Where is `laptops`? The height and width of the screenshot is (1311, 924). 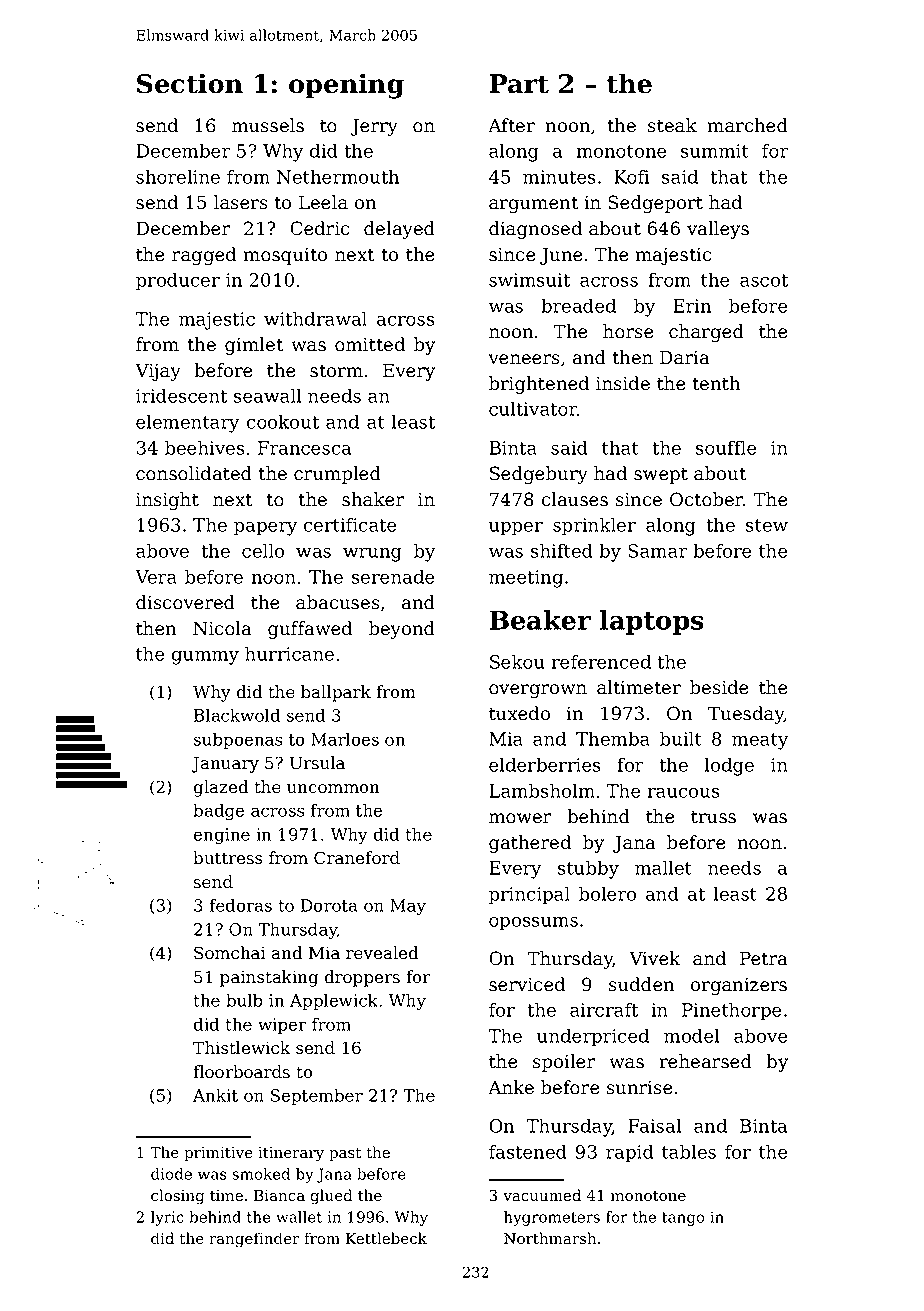
laptops is located at coordinates (652, 622).
